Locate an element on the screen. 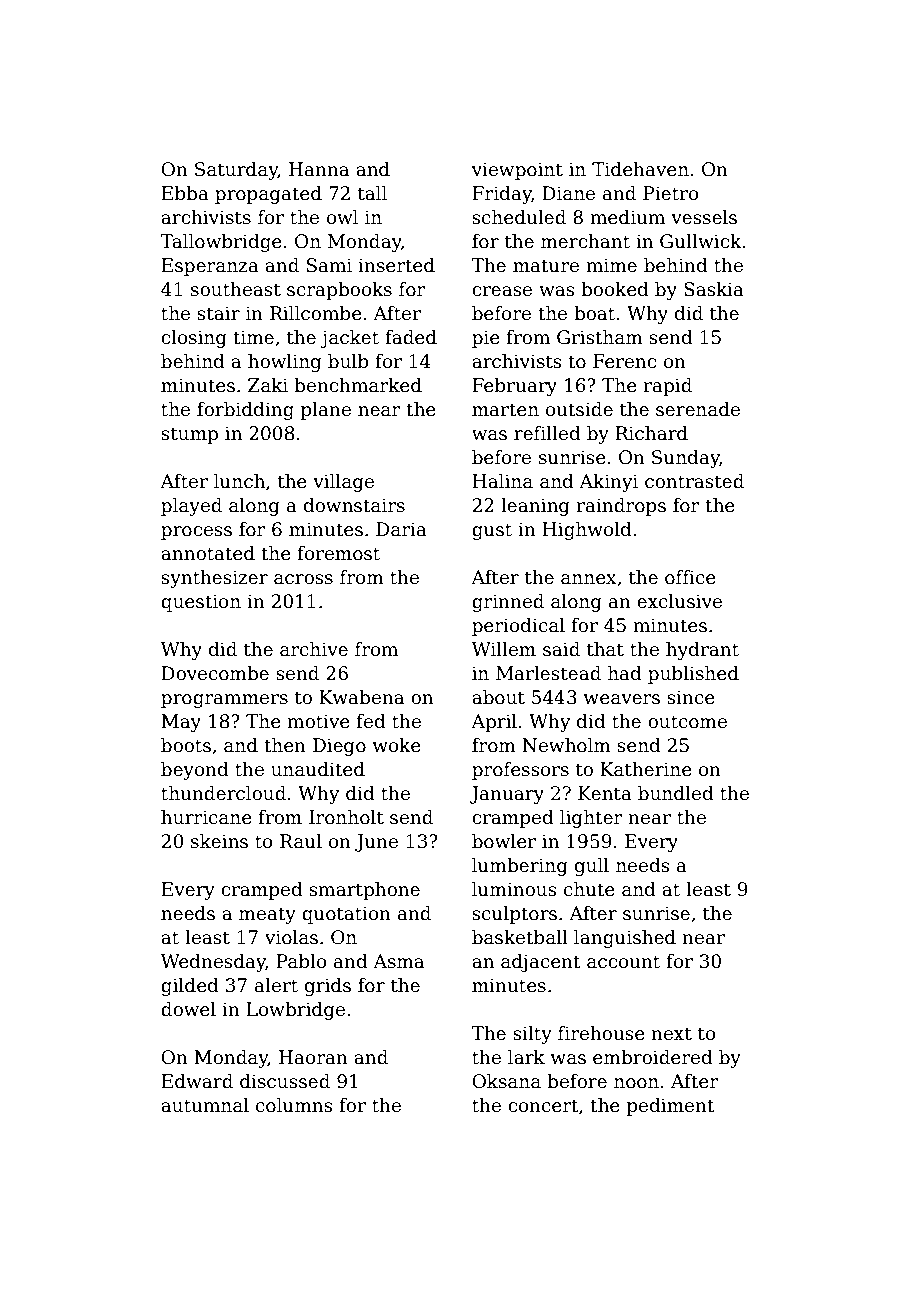  Daria is located at coordinates (401, 529).
